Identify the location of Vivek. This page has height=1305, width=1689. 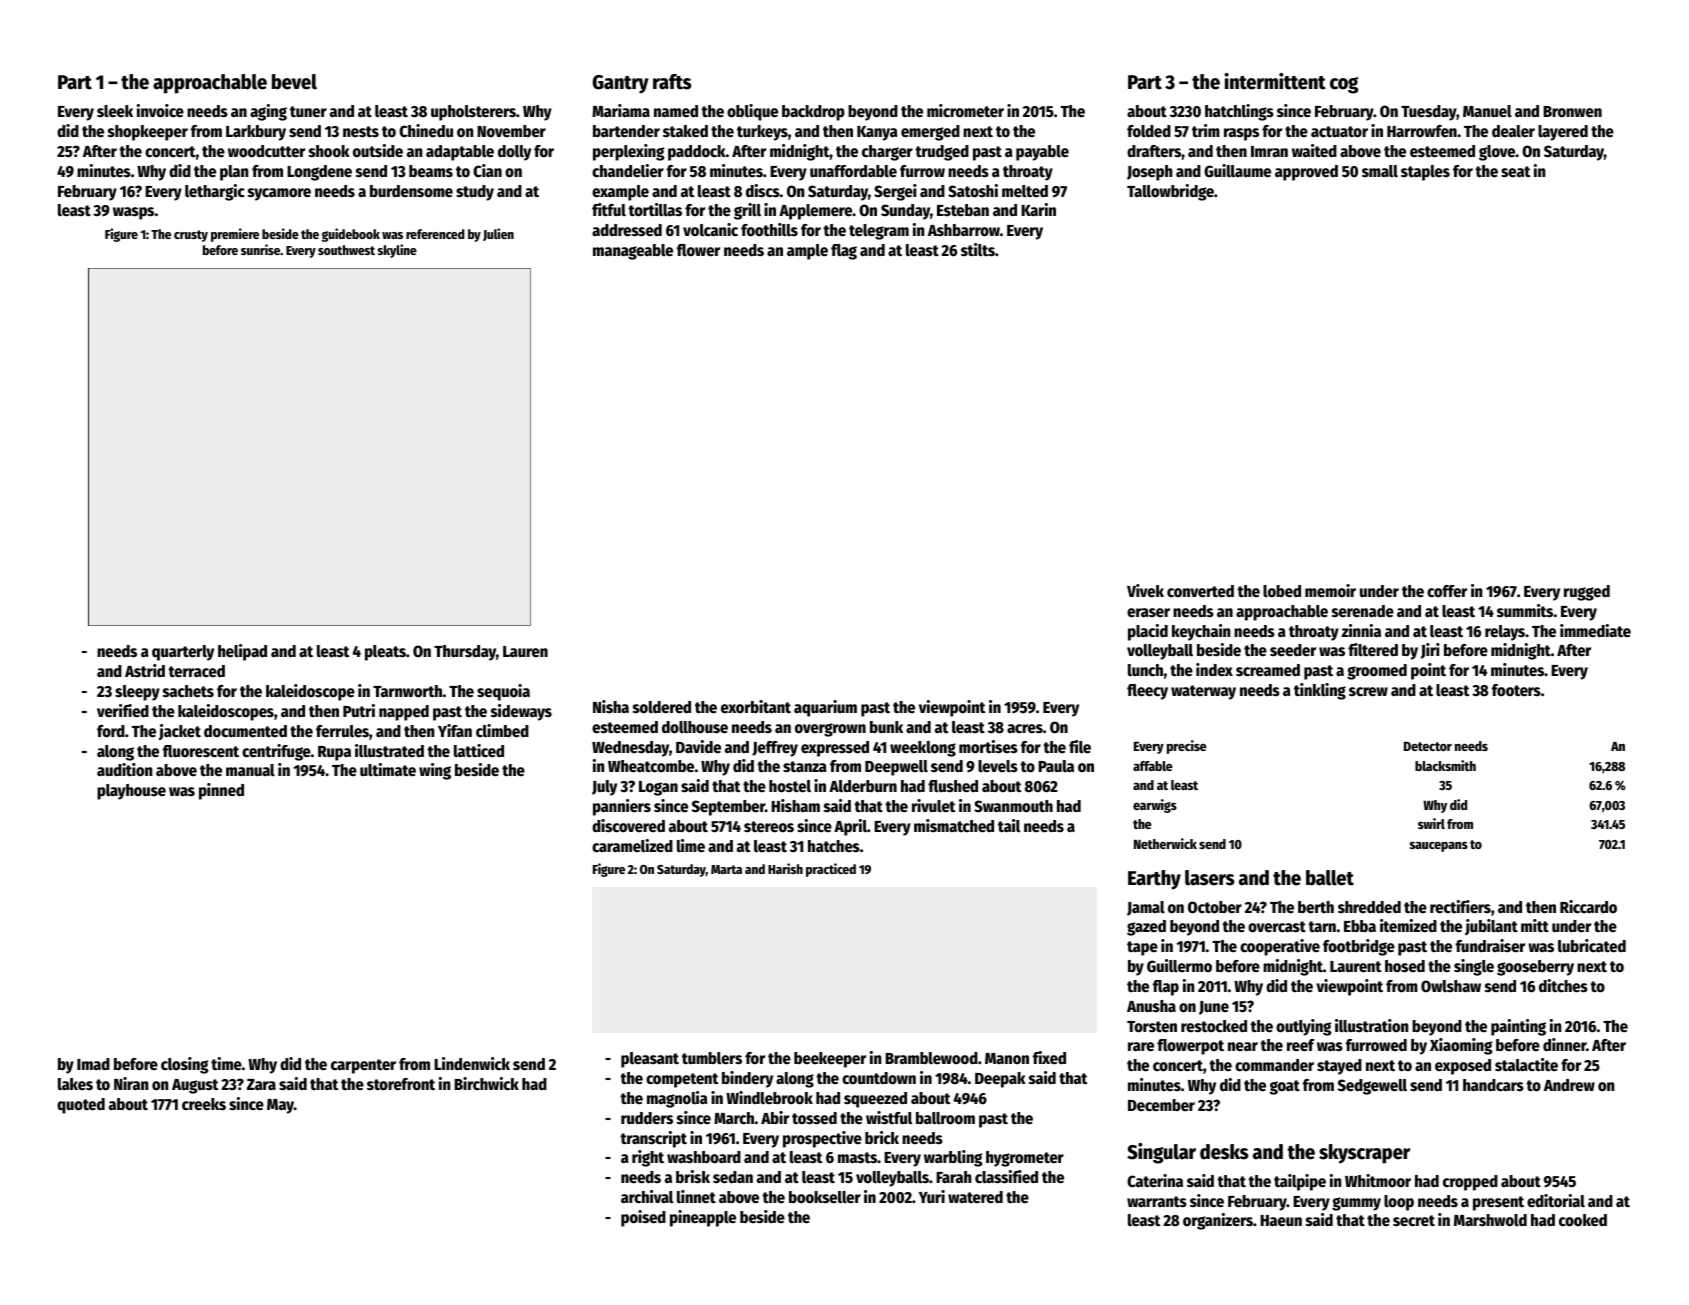
(1145, 591).
